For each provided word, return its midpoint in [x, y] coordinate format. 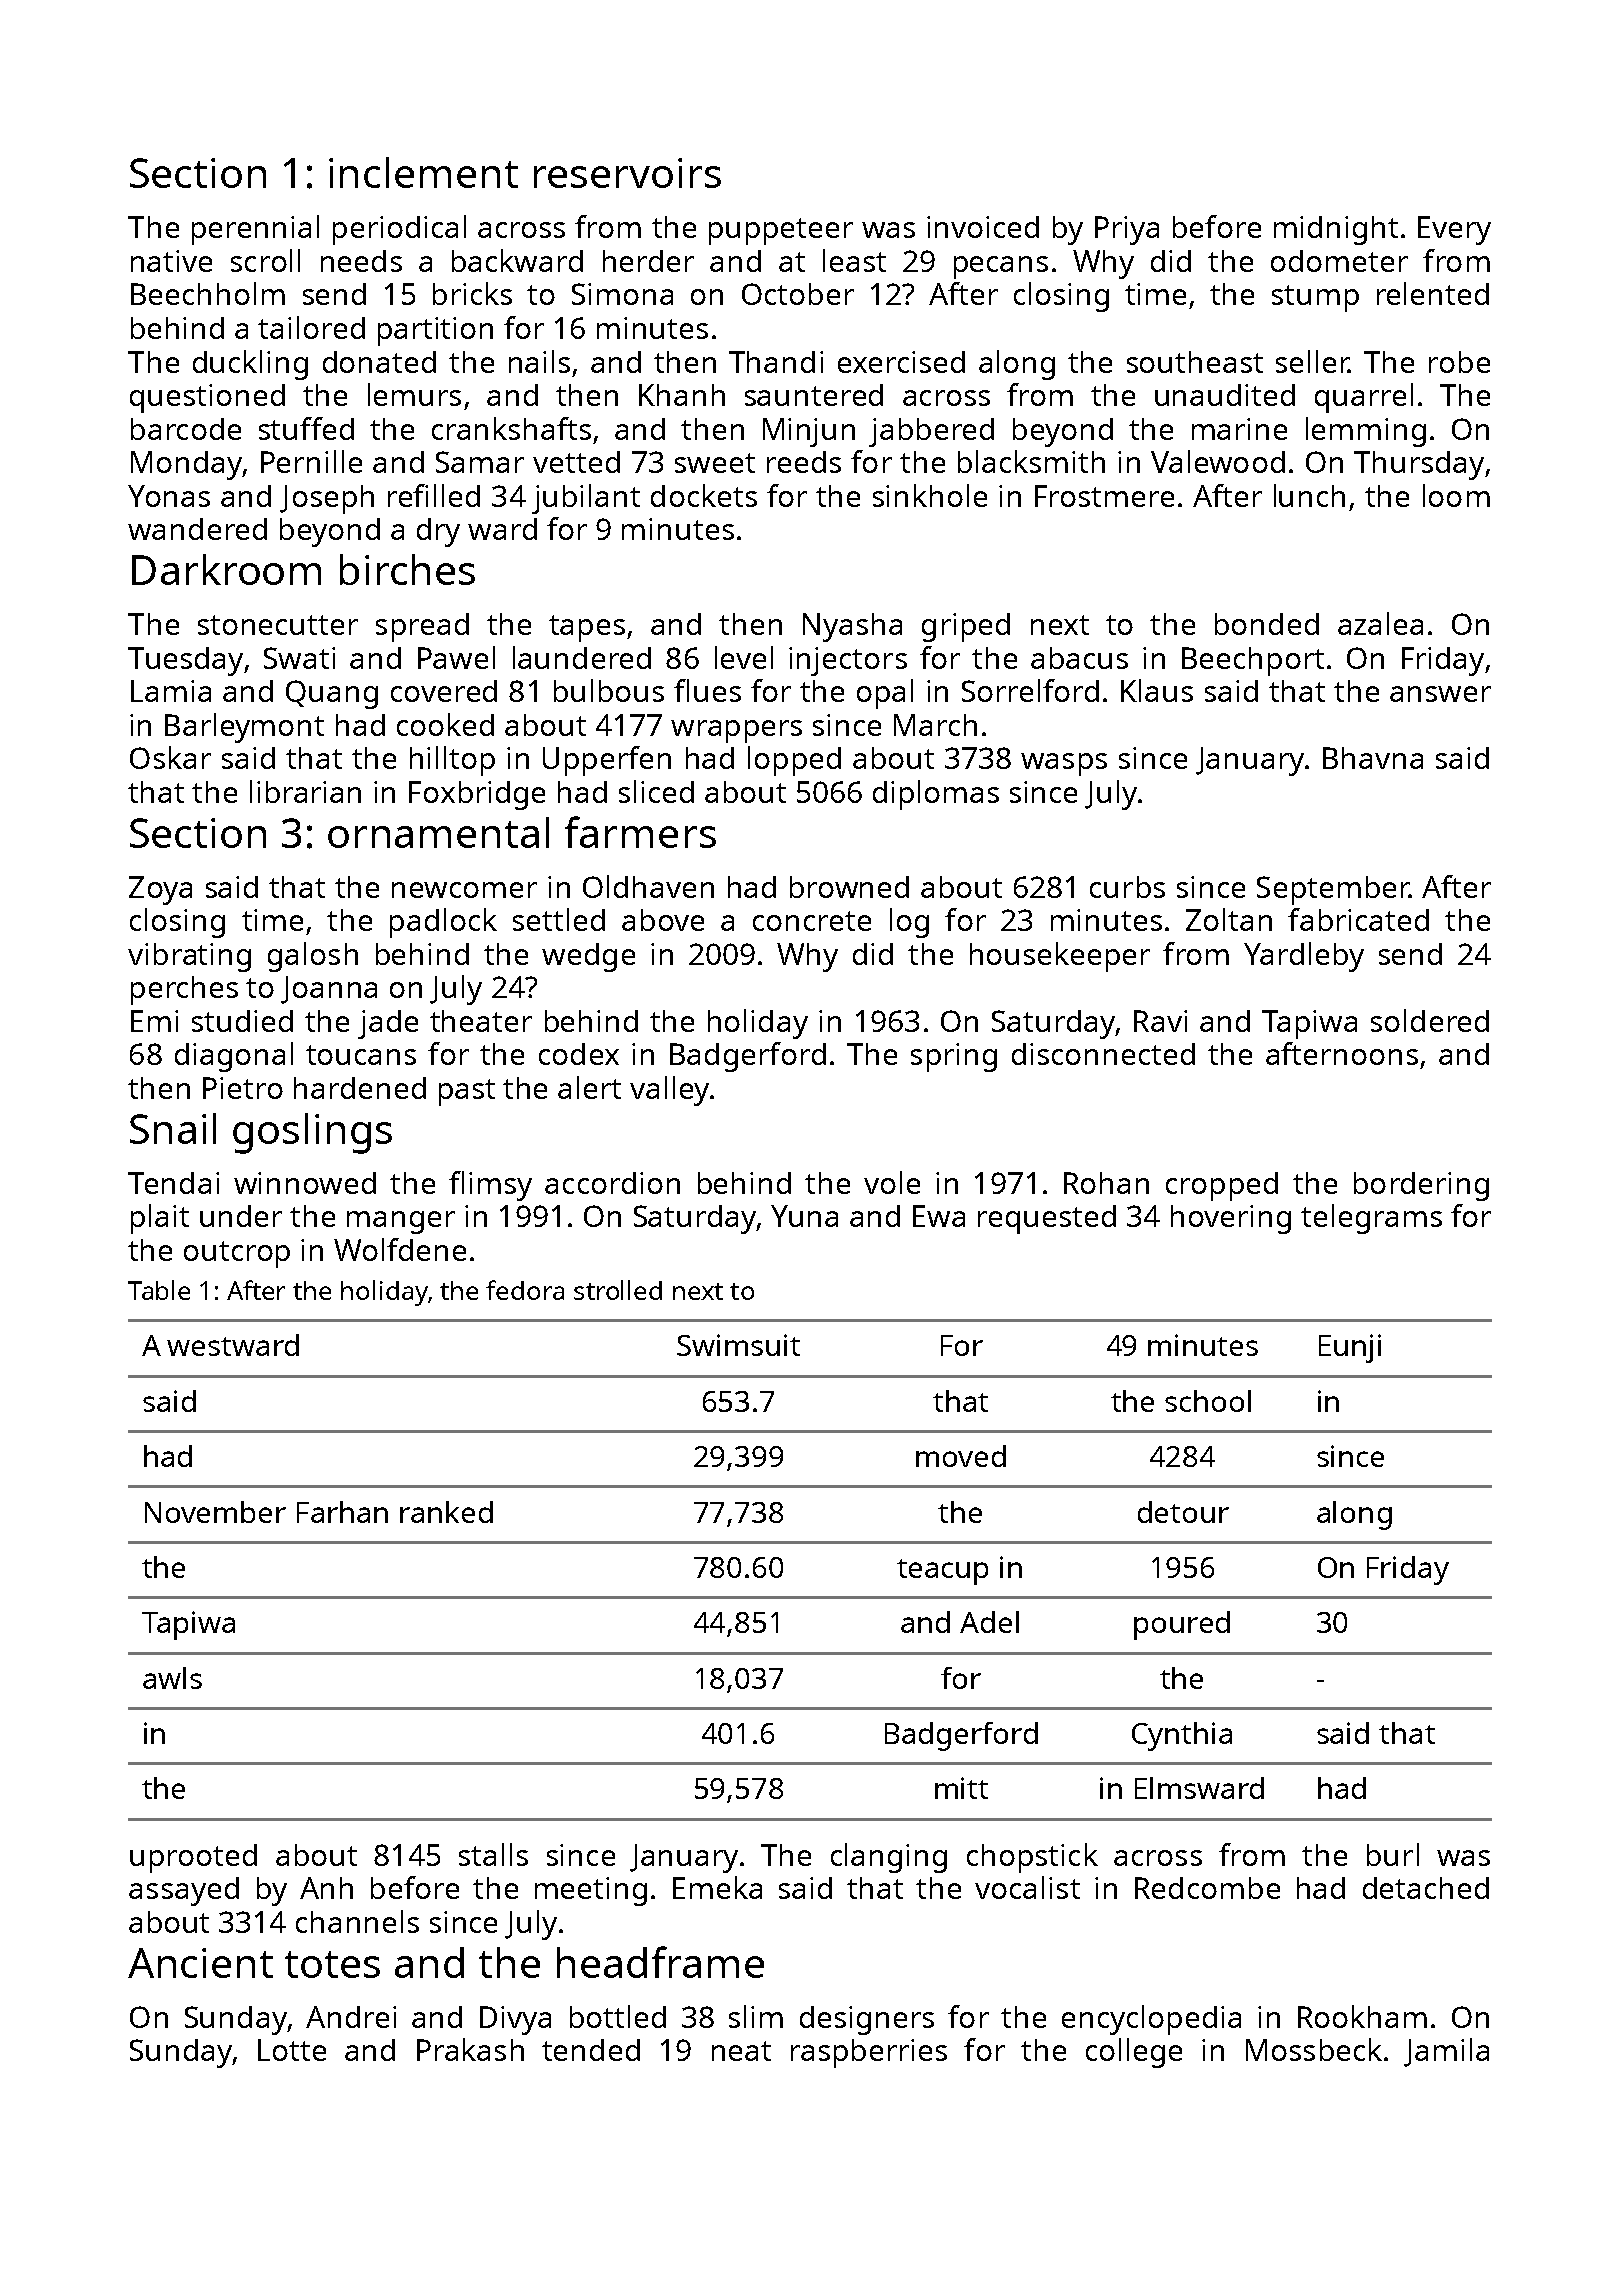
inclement [423, 172]
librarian [305, 791]
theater [481, 1021]
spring [954, 1057]
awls [172, 1678]
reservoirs [627, 173]
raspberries [869, 2053]
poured [1182, 1625]
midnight [1336, 230]
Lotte [292, 2050]
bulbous [609, 690]
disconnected [1103, 1054]
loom [1456, 495]
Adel [989, 1622]
